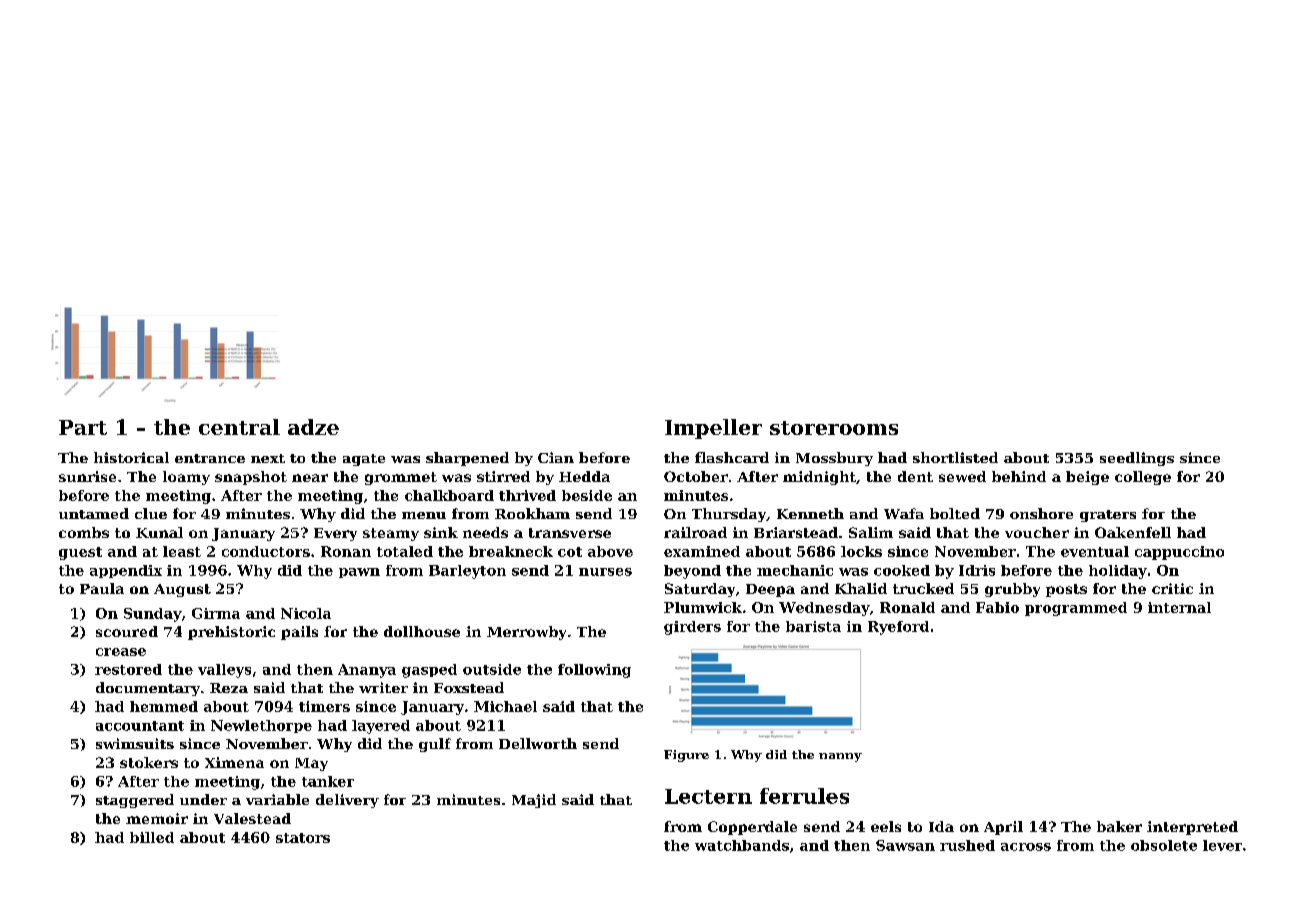  I want to click on storerooms, so click(834, 428).
